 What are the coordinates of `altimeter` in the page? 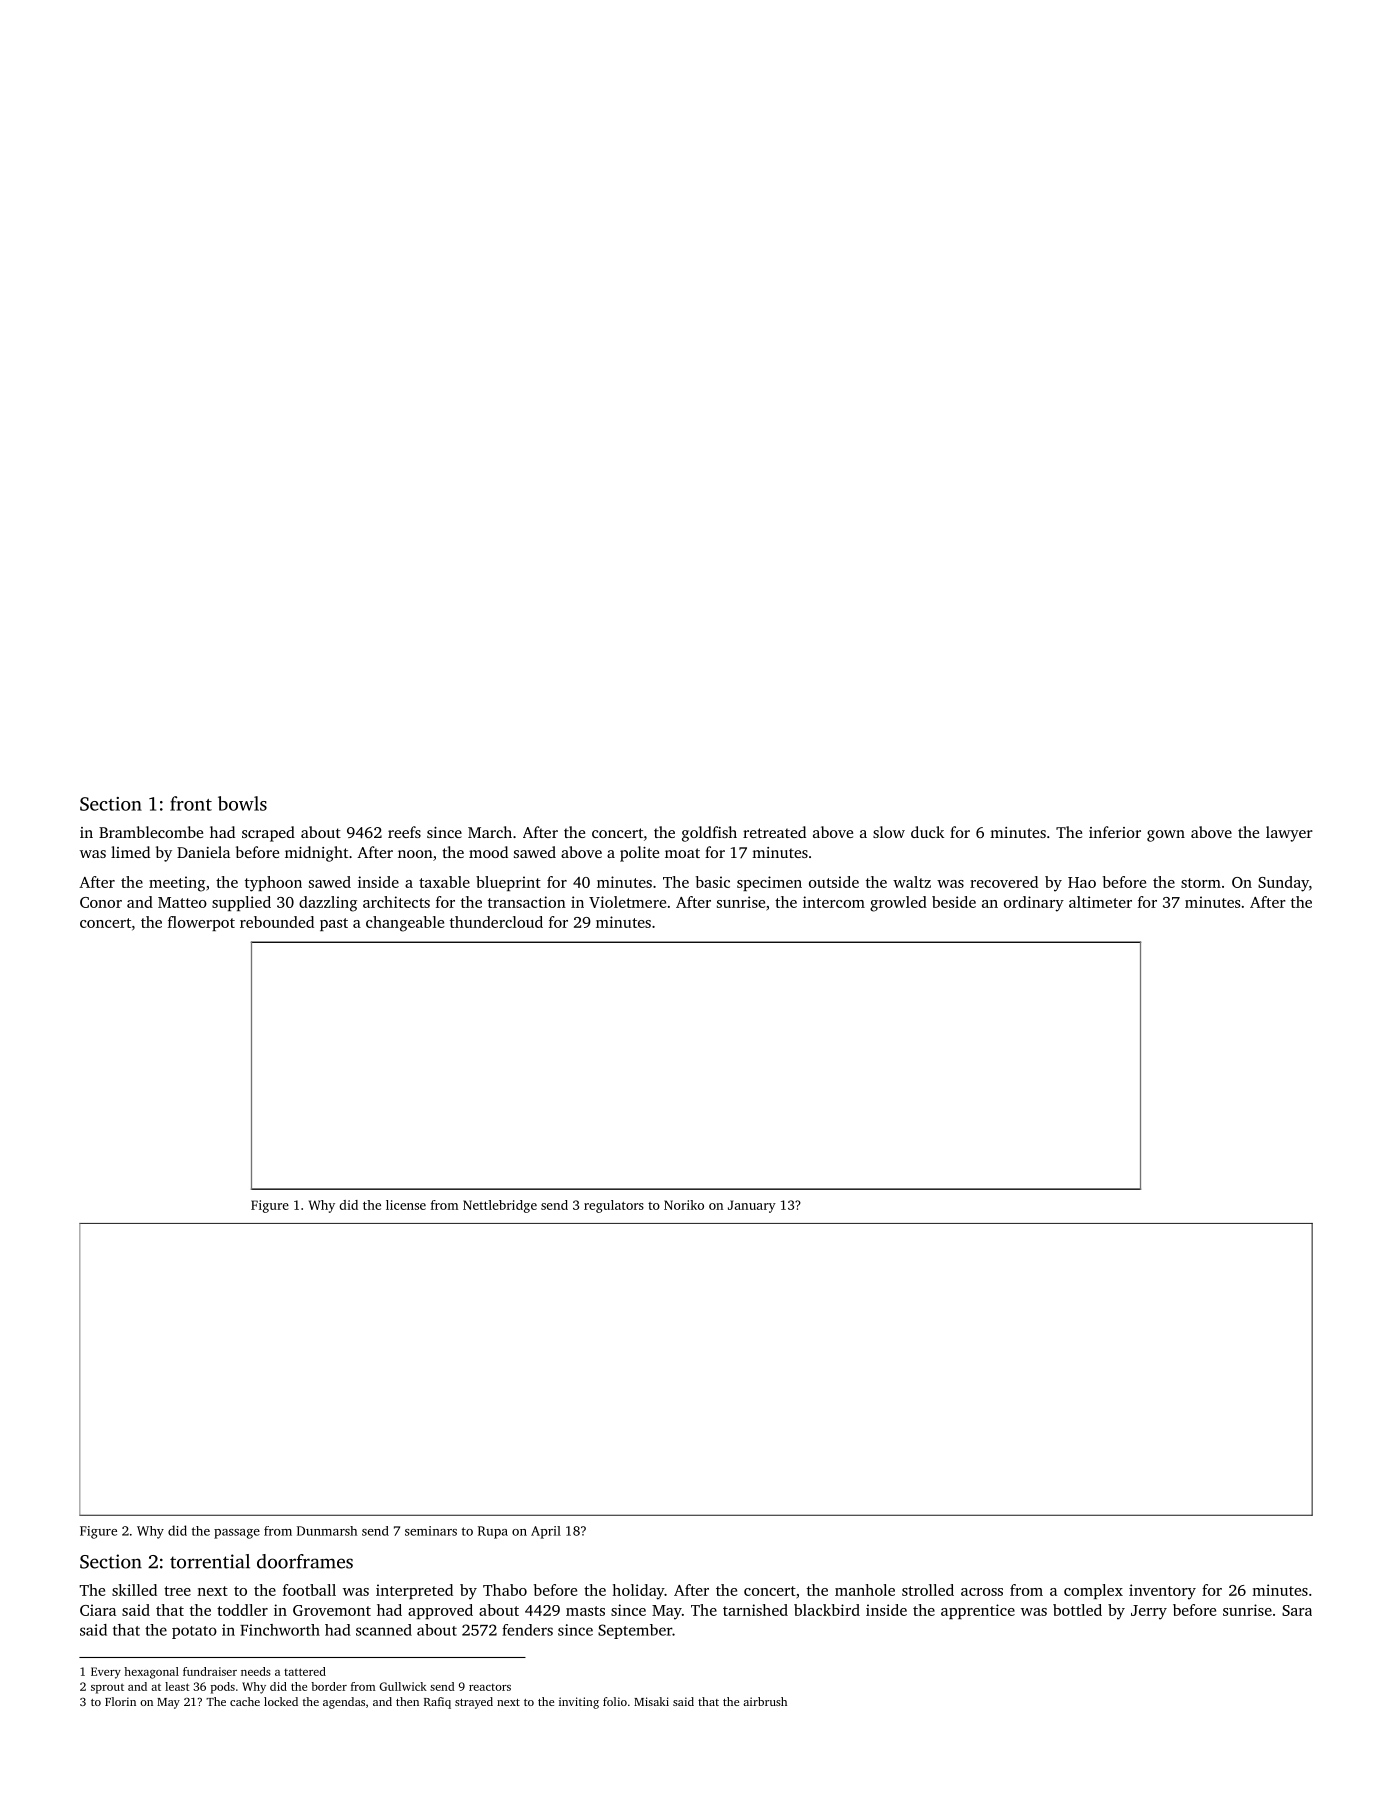 It's located at (1100, 902).
